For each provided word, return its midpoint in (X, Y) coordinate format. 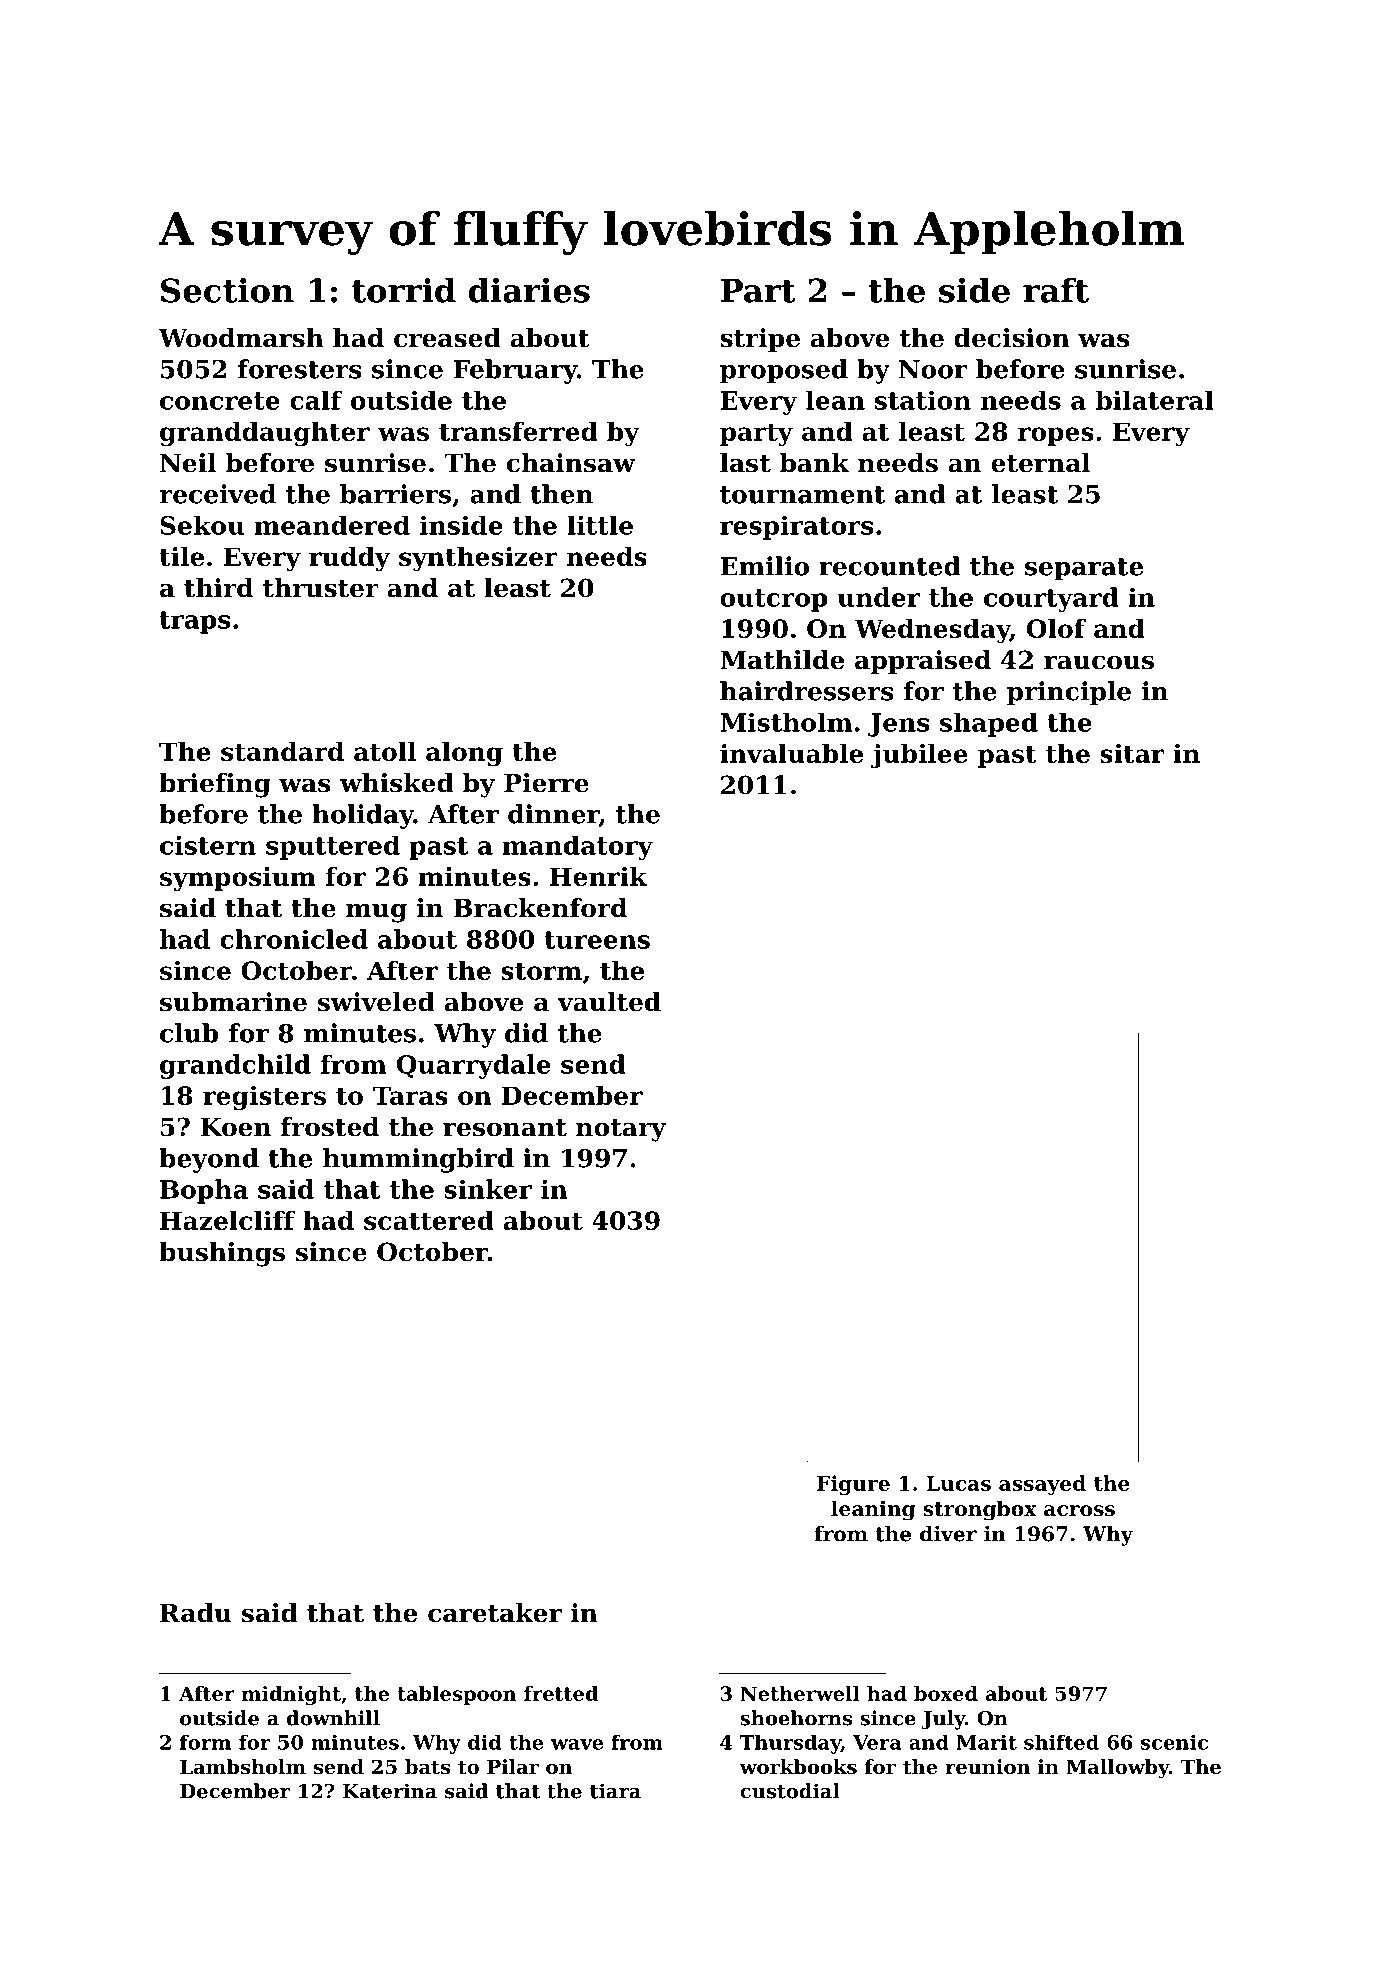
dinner (553, 815)
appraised (923, 662)
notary (621, 1130)
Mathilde (782, 660)
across (1079, 1511)
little (600, 525)
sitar (1132, 753)
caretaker (495, 1613)
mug (376, 913)
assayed (1042, 1485)
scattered (429, 1220)
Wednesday (932, 631)
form (205, 1742)
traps (195, 622)
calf (316, 400)
